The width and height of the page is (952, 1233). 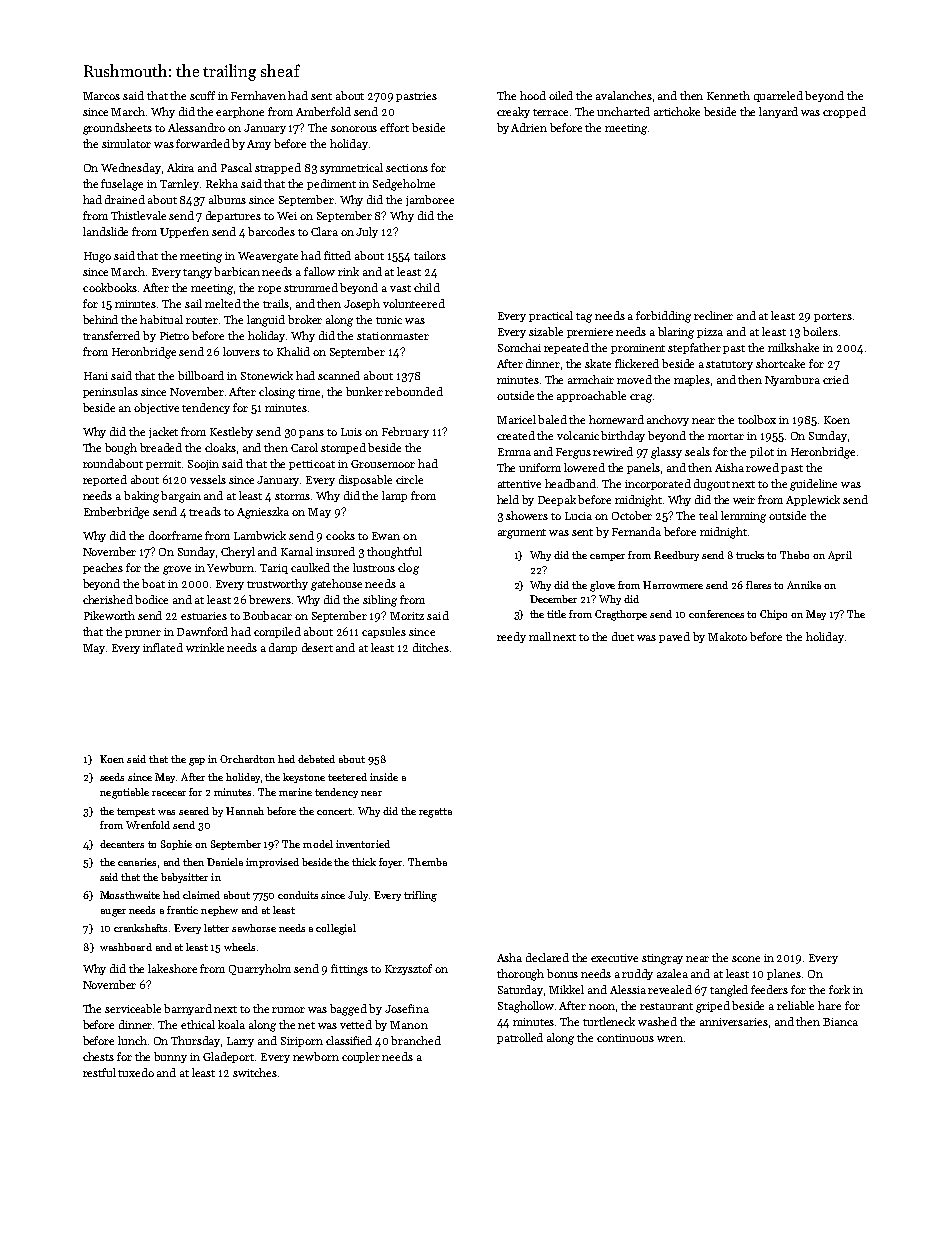 I want to click on Emma, so click(x=514, y=452).
